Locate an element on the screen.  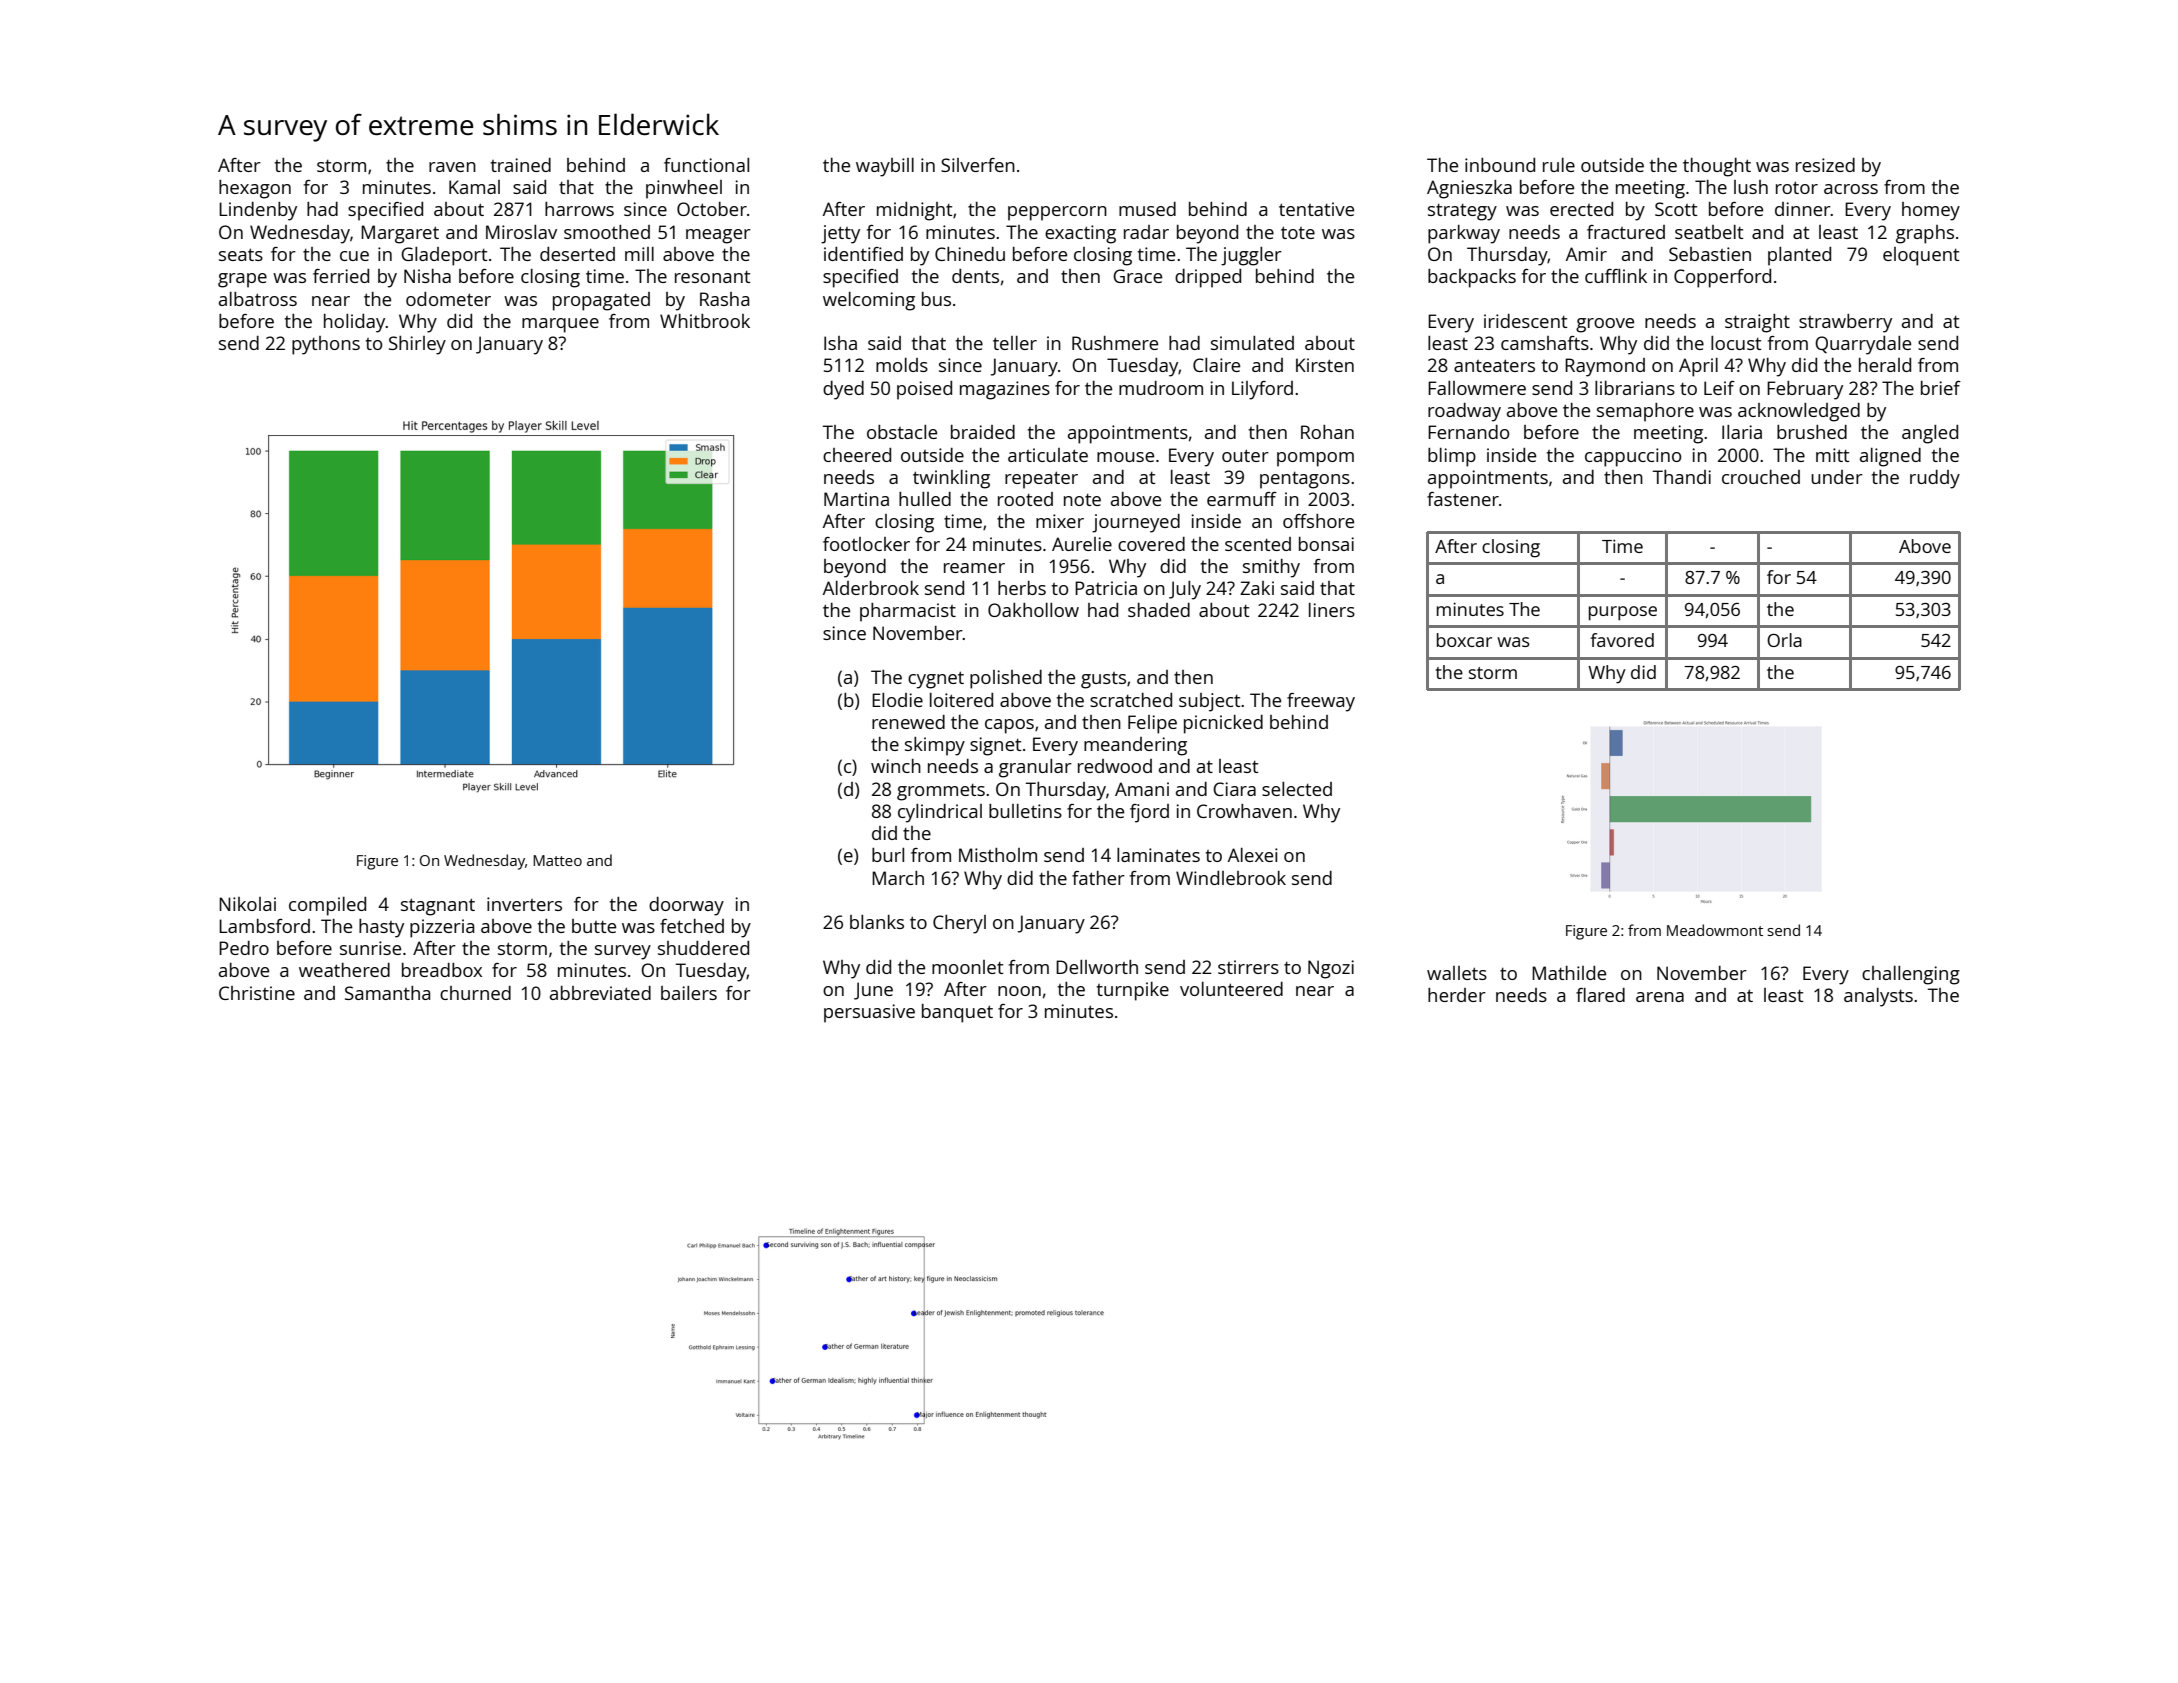
volunteered is located at coordinates (1231, 989).
